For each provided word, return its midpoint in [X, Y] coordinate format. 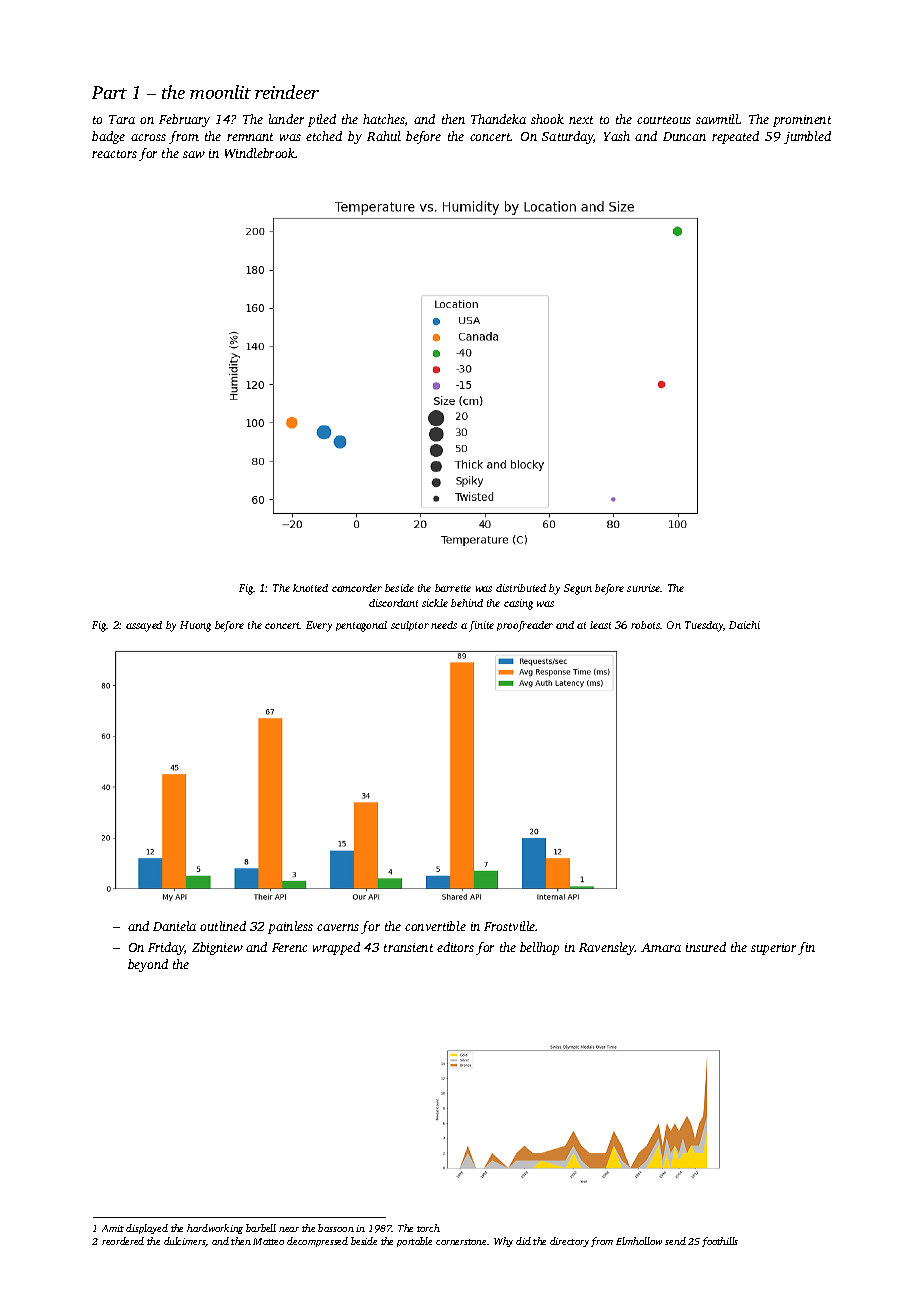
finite [481, 626]
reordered [123, 1241]
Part [109, 92]
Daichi [744, 625]
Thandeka [498, 119]
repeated [735, 137]
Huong [195, 626]
